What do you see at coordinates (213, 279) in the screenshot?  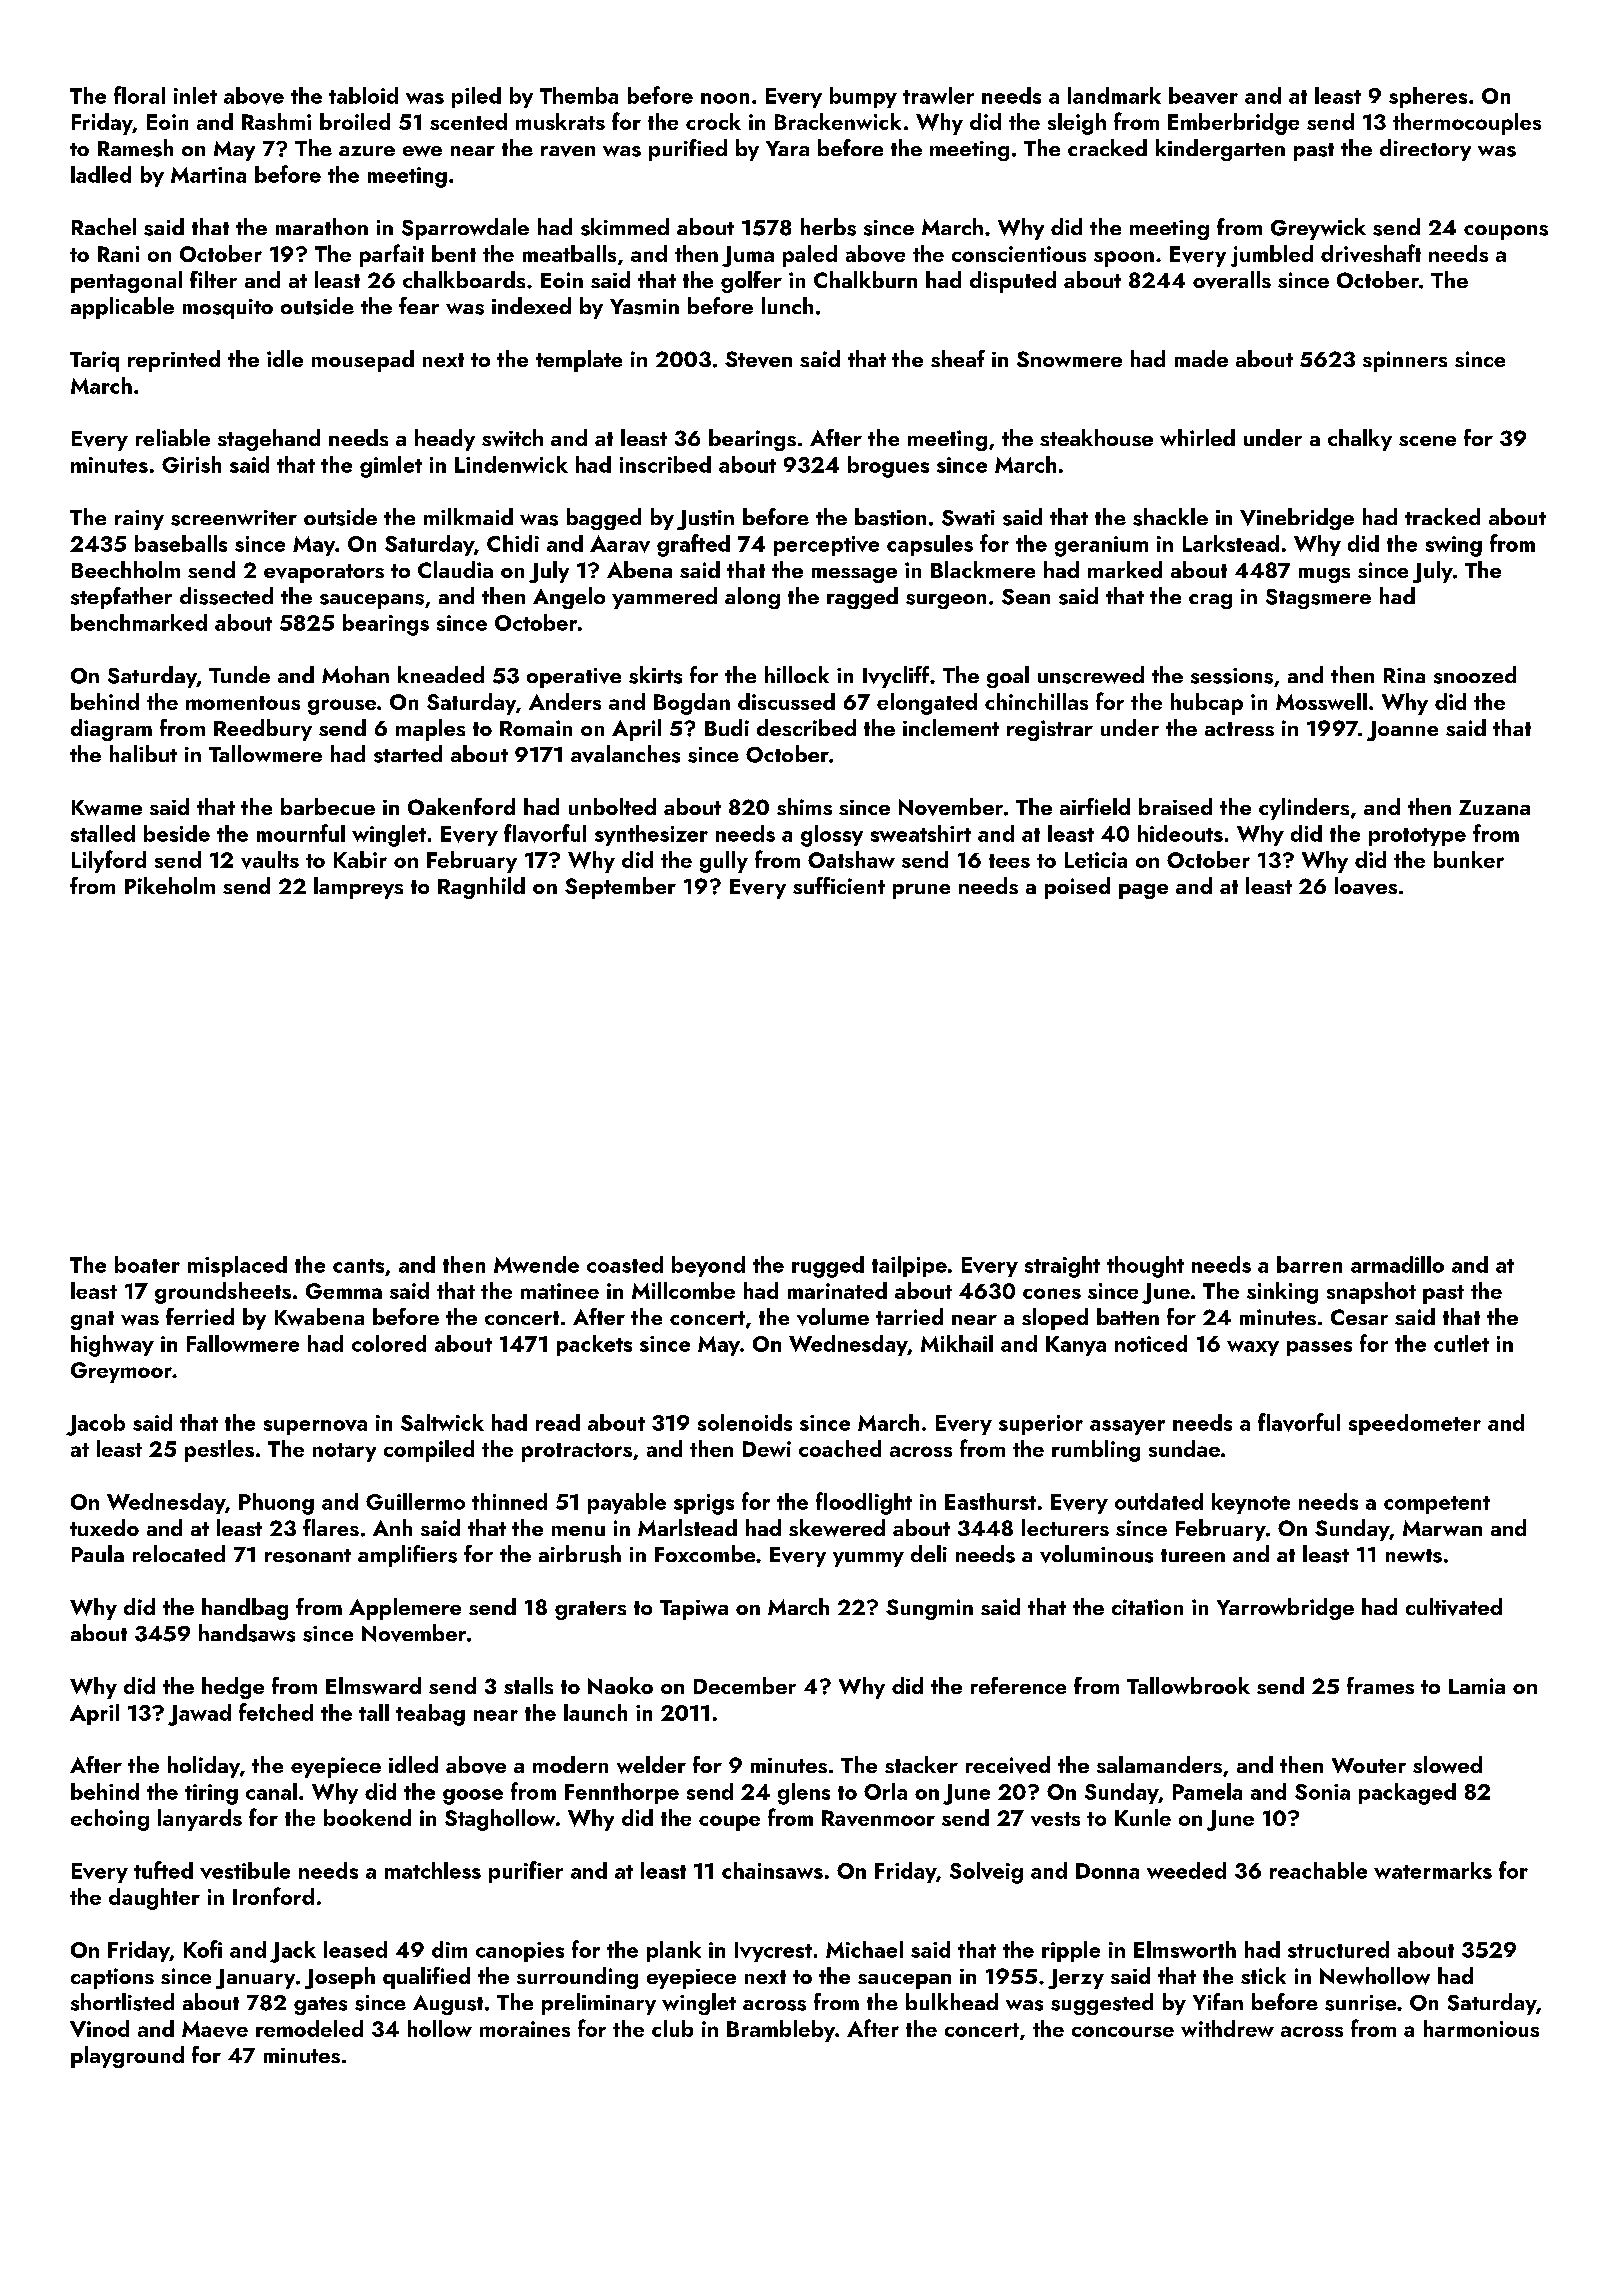 I see `filter` at bounding box center [213, 279].
